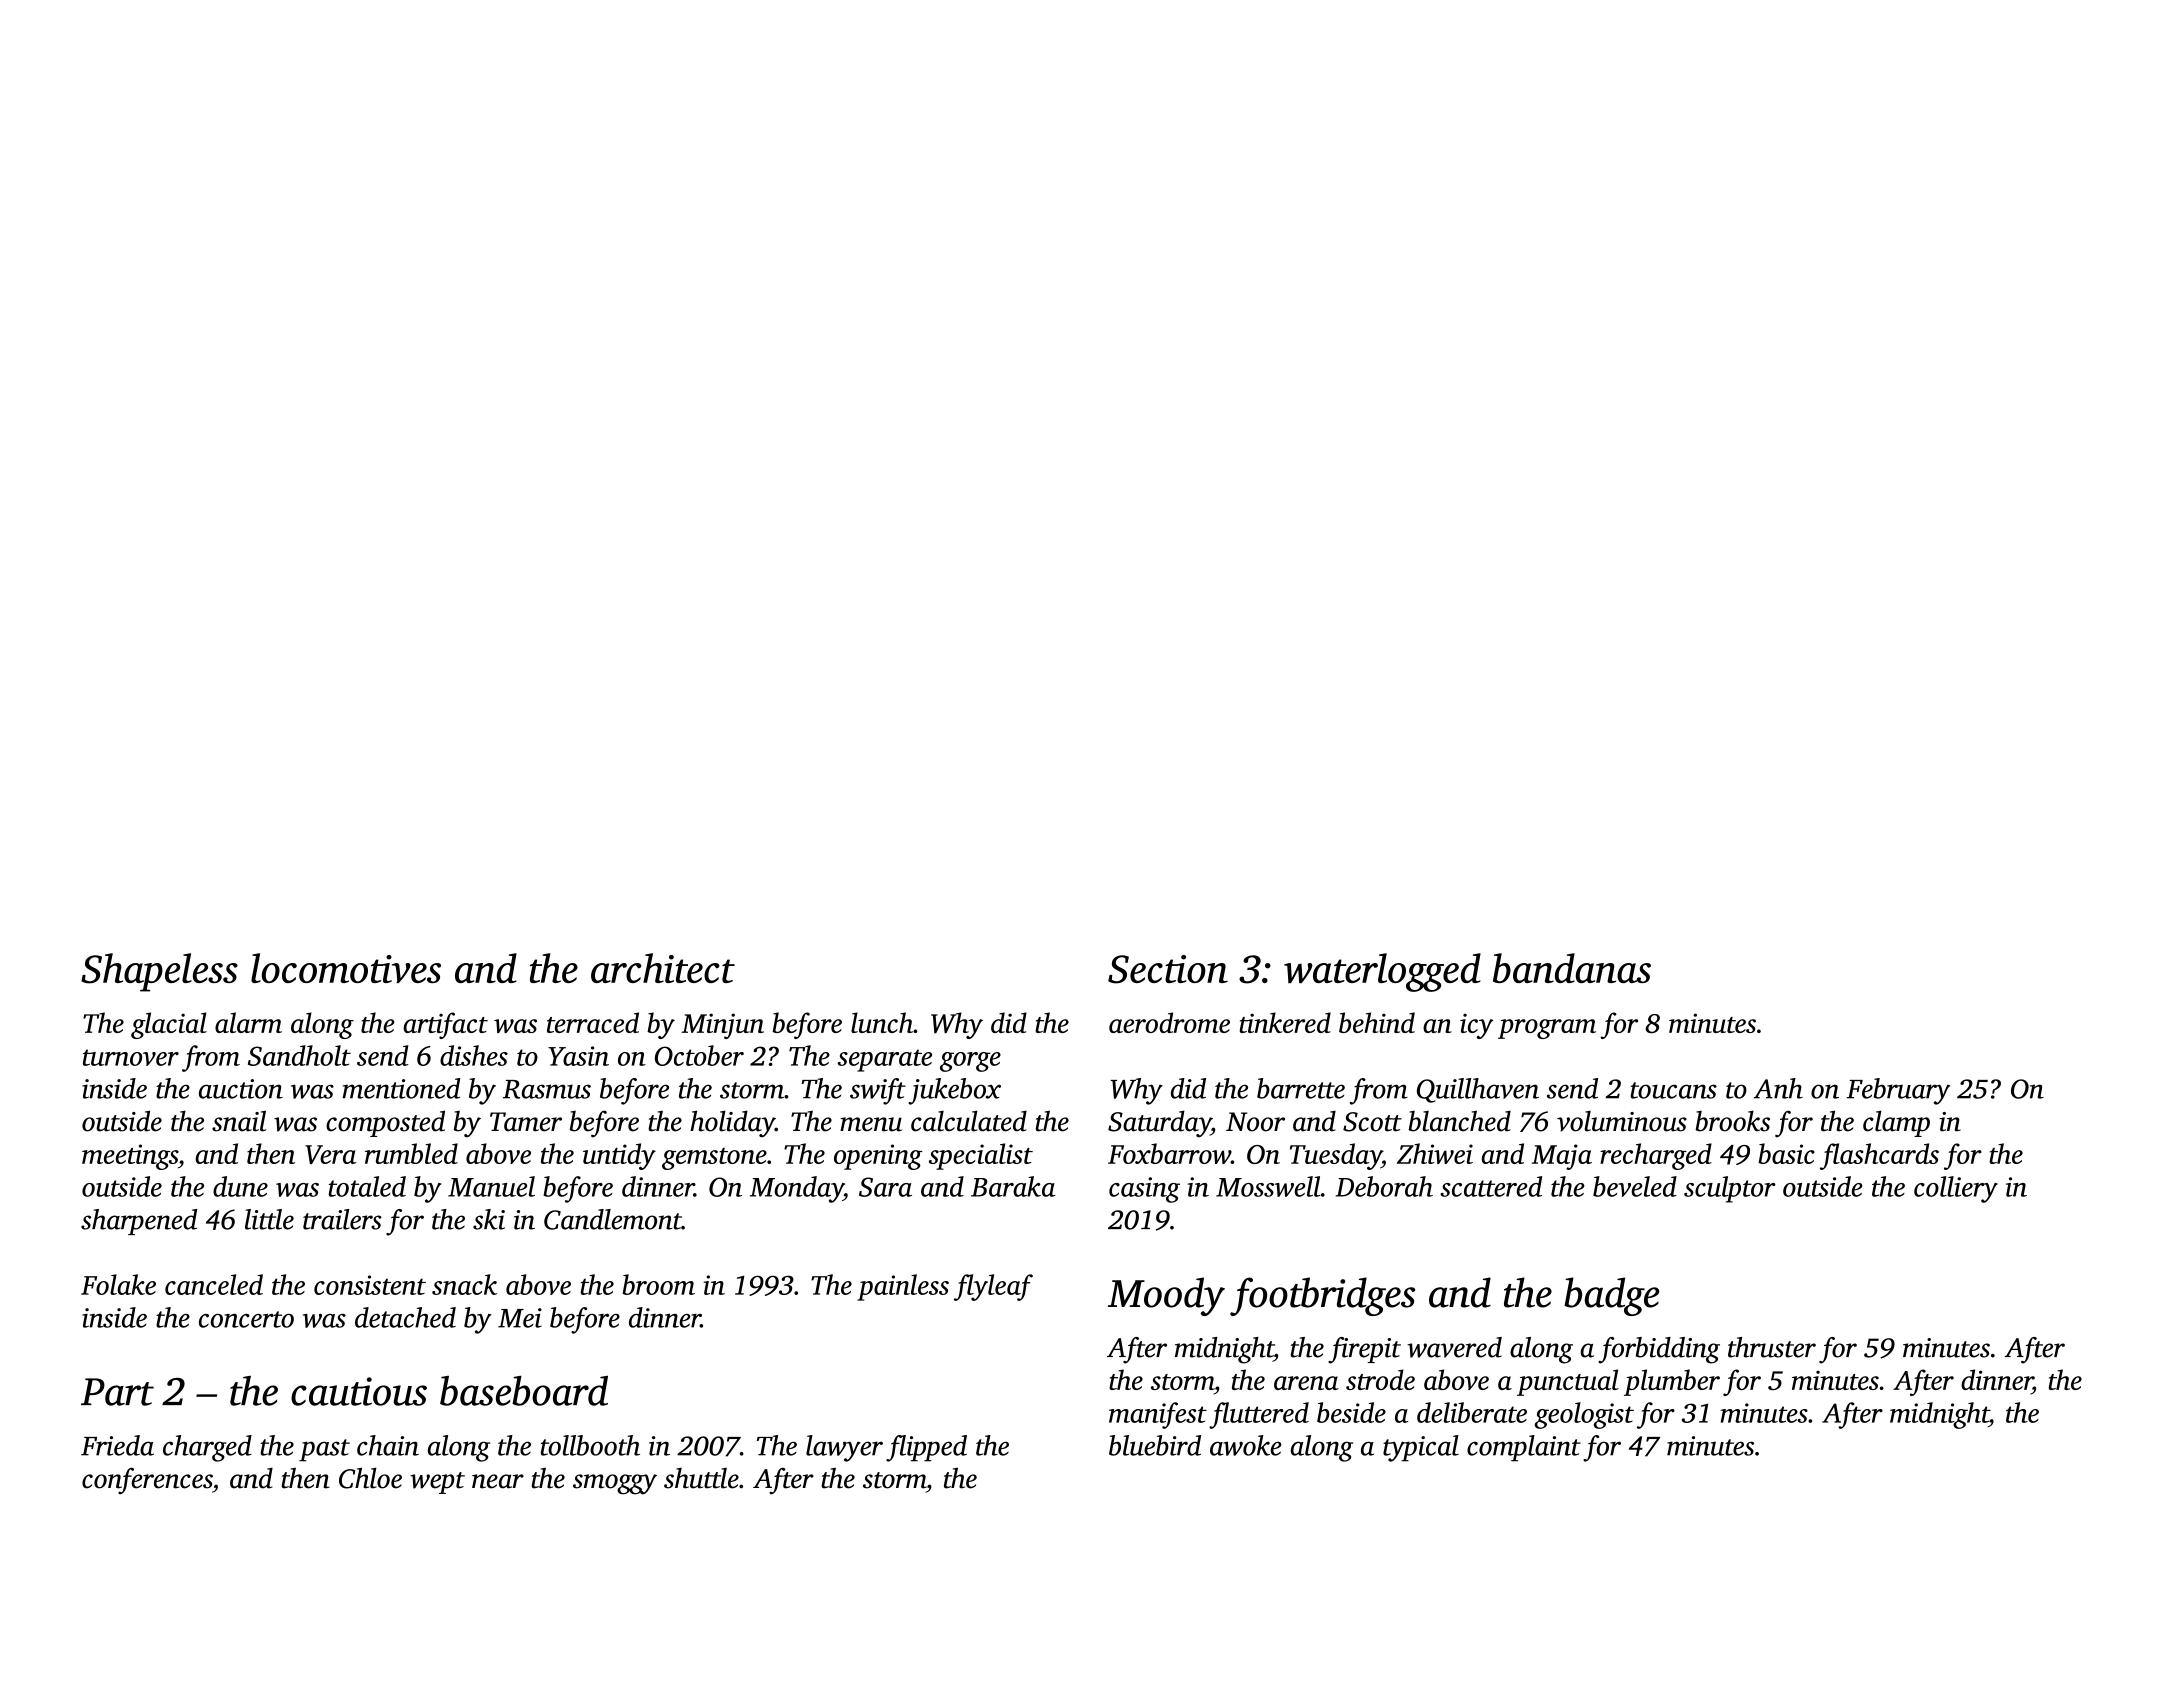 The width and height of the screenshot is (2178, 1683). I want to click on colliery, so click(1956, 1189).
